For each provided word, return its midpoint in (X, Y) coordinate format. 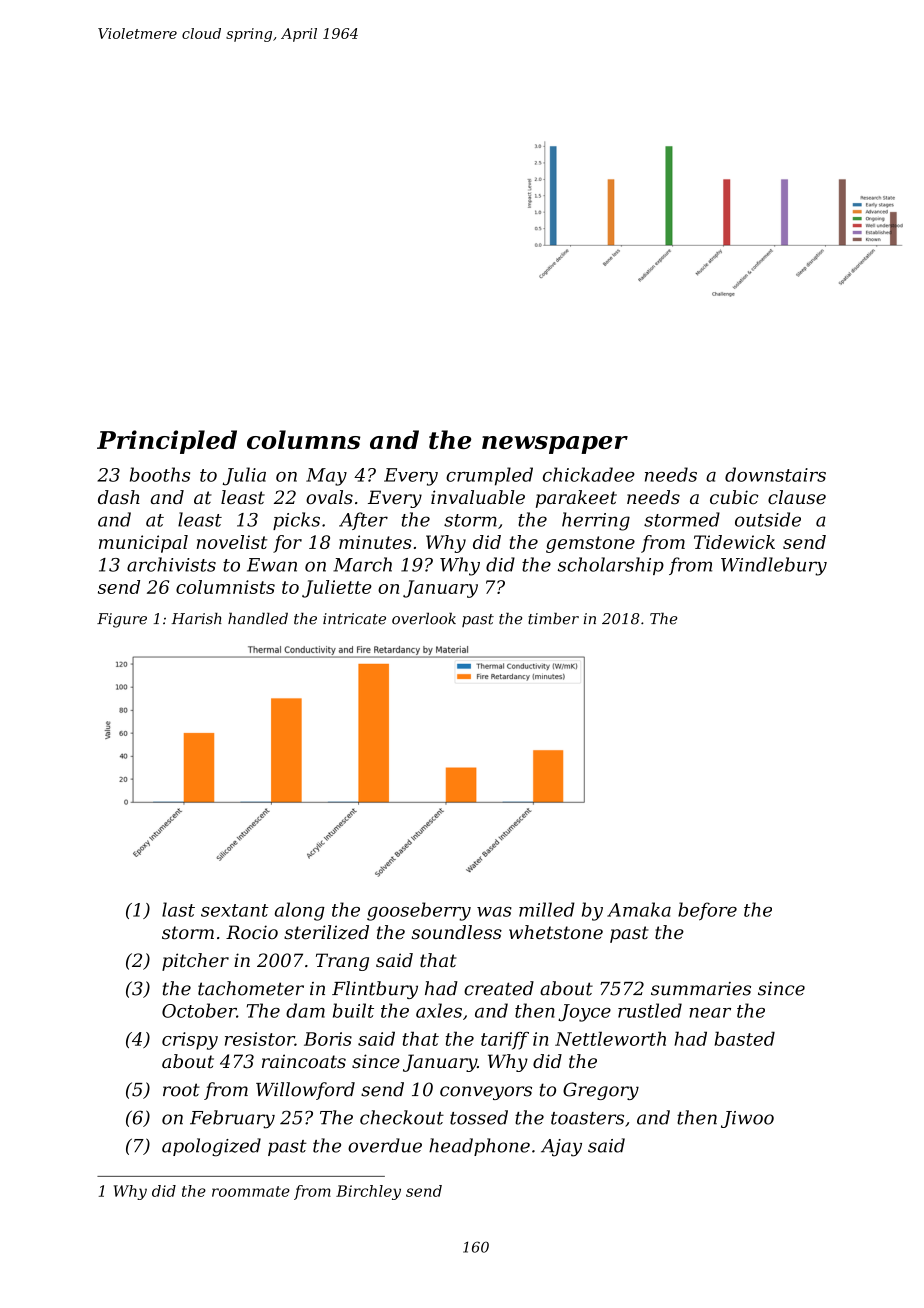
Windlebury (774, 566)
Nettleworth (610, 1038)
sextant (235, 910)
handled (258, 619)
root (181, 1090)
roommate (251, 1191)
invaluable (478, 497)
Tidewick (734, 542)
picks (296, 521)
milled (547, 909)
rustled (650, 1010)
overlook (424, 619)
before (707, 911)
